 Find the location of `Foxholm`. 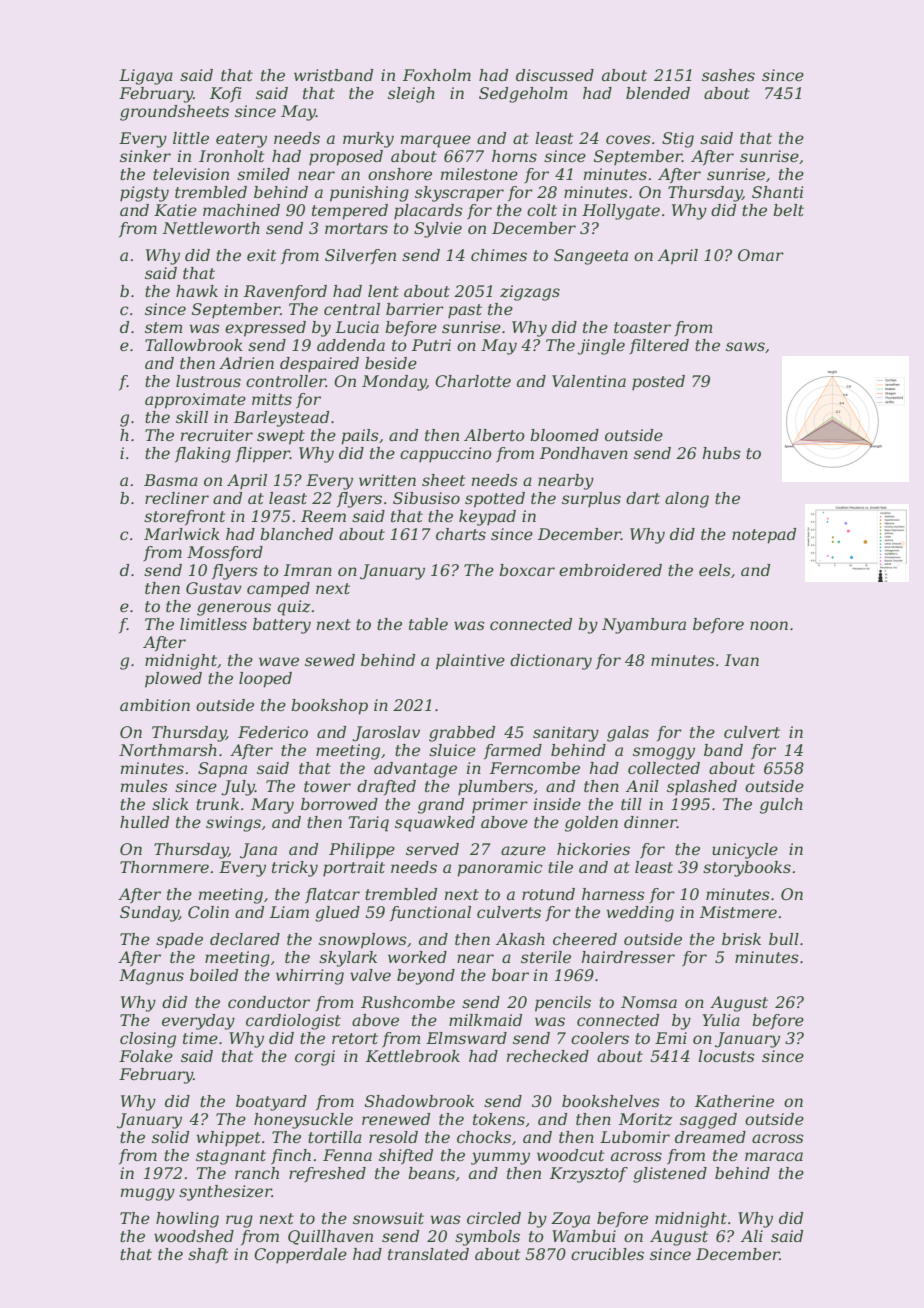

Foxholm is located at coordinates (437, 75).
